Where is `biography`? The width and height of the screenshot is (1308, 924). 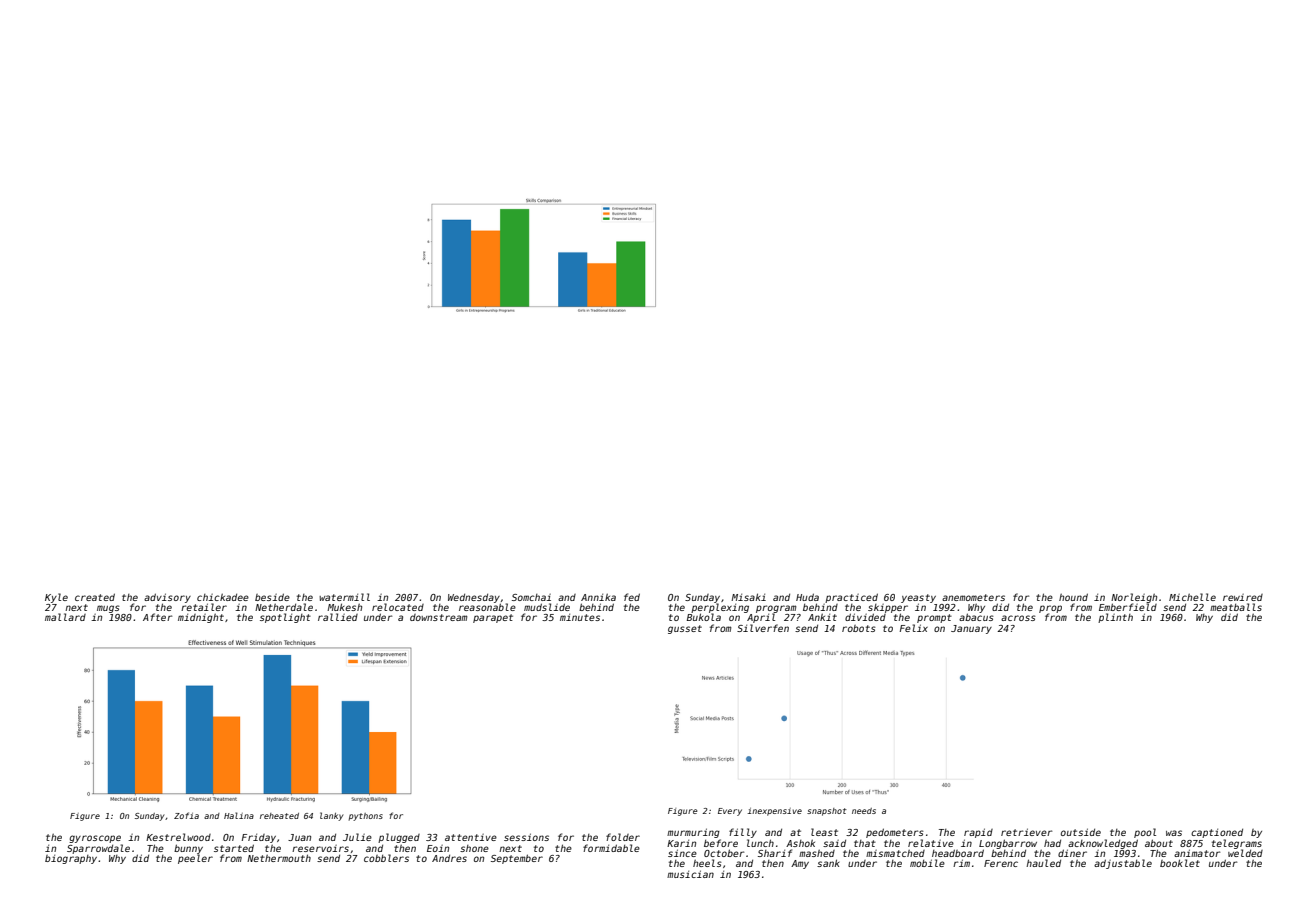
biography is located at coordinates (71, 859).
